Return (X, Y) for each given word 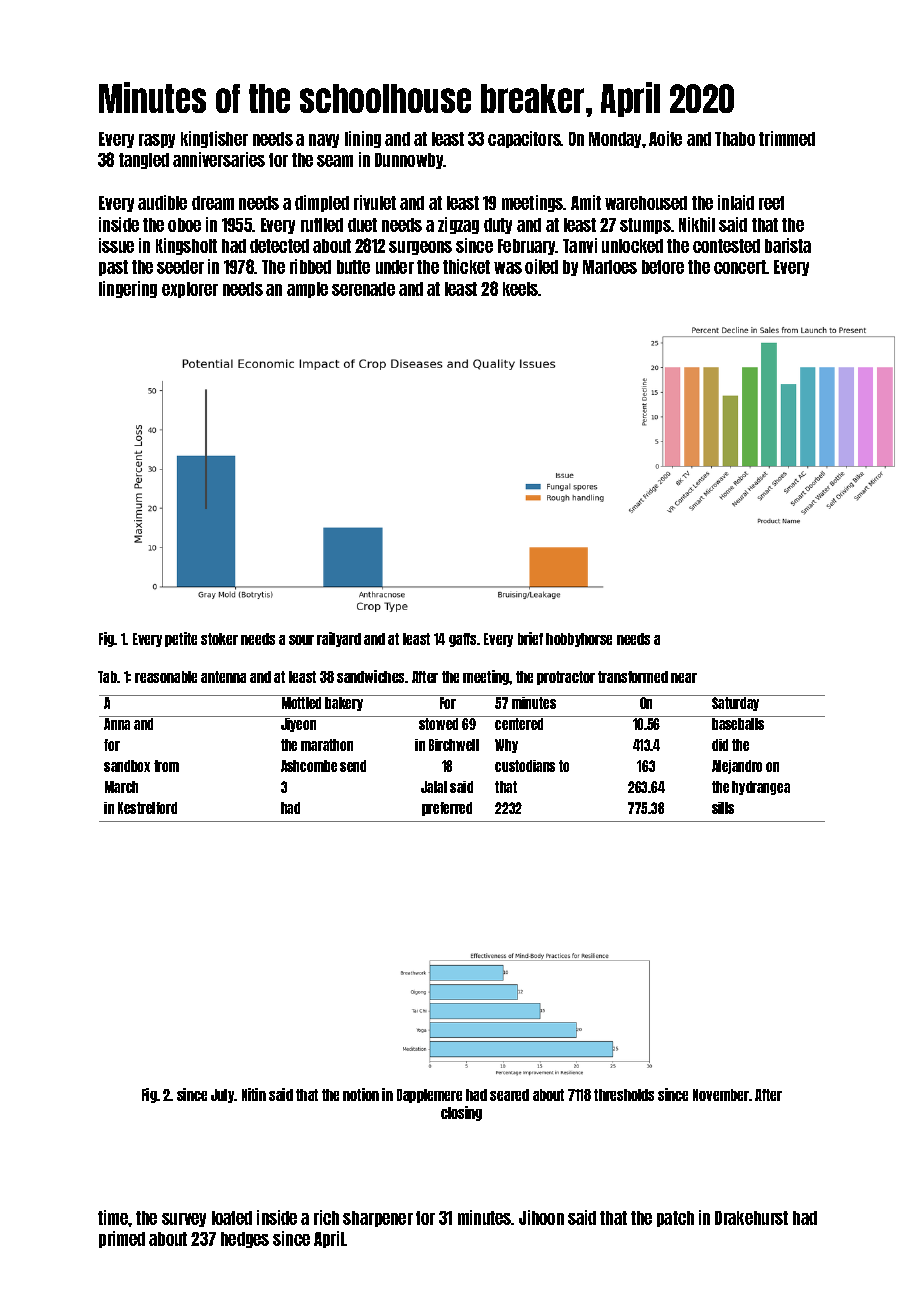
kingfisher (214, 139)
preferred (447, 809)
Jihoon (541, 1217)
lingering (128, 289)
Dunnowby (409, 161)
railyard (339, 639)
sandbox (127, 766)
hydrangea (761, 788)
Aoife (665, 138)
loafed (232, 1218)
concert (740, 267)
